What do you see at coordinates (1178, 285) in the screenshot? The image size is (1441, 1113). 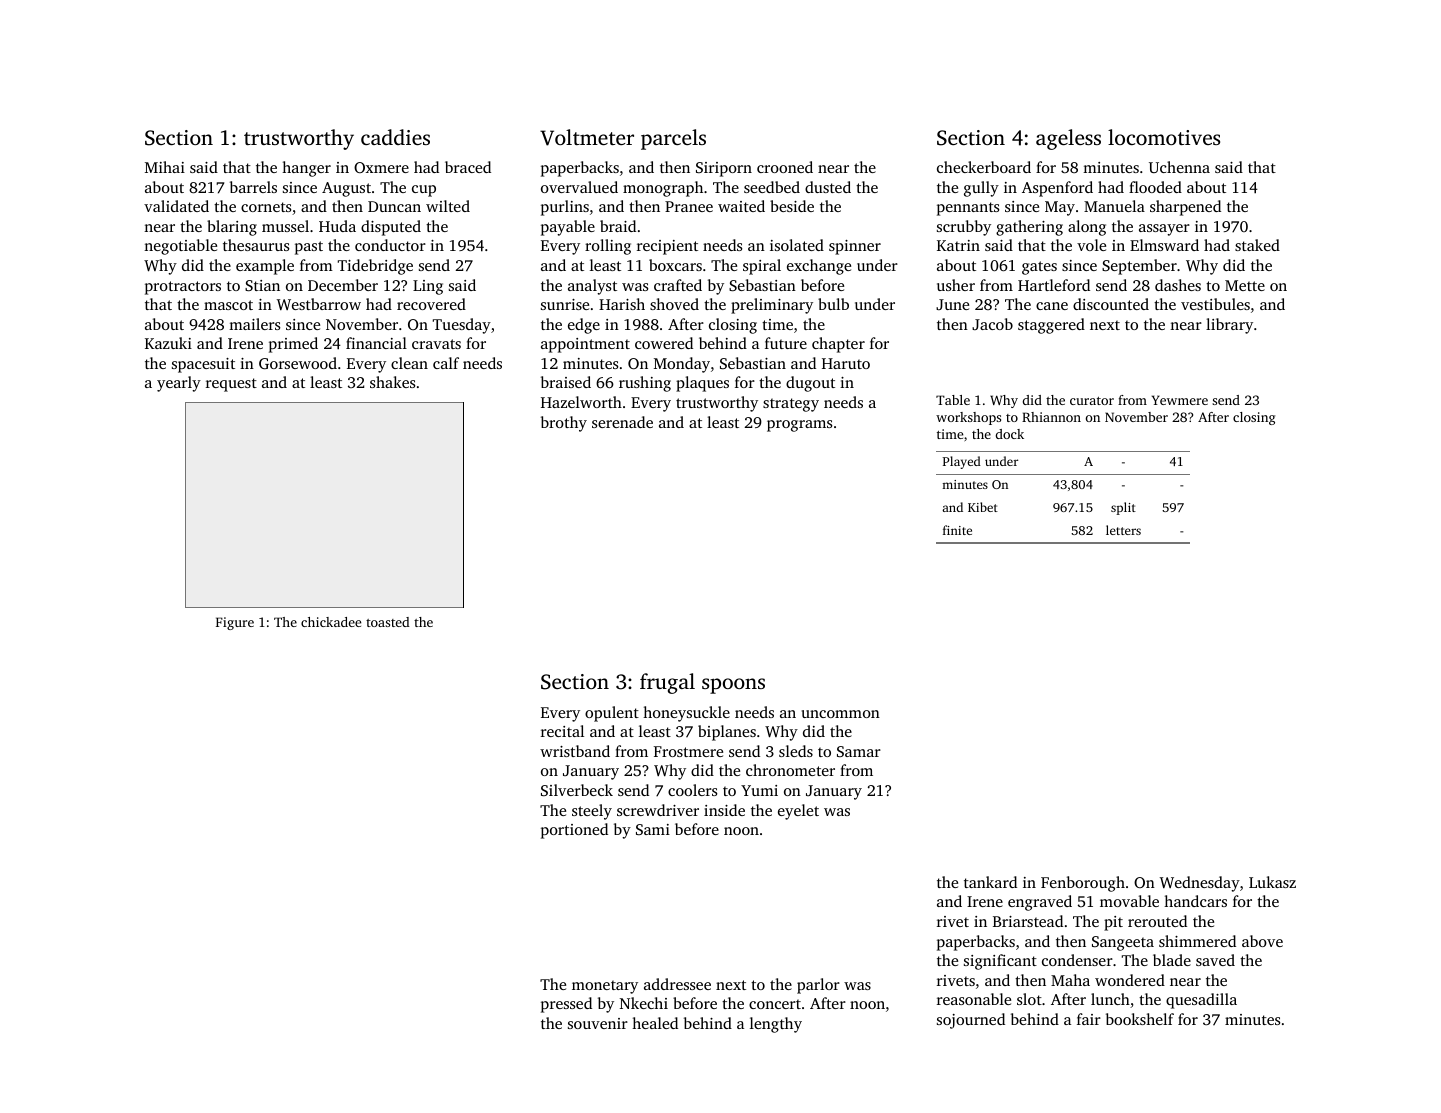 I see `dashes` at bounding box center [1178, 285].
